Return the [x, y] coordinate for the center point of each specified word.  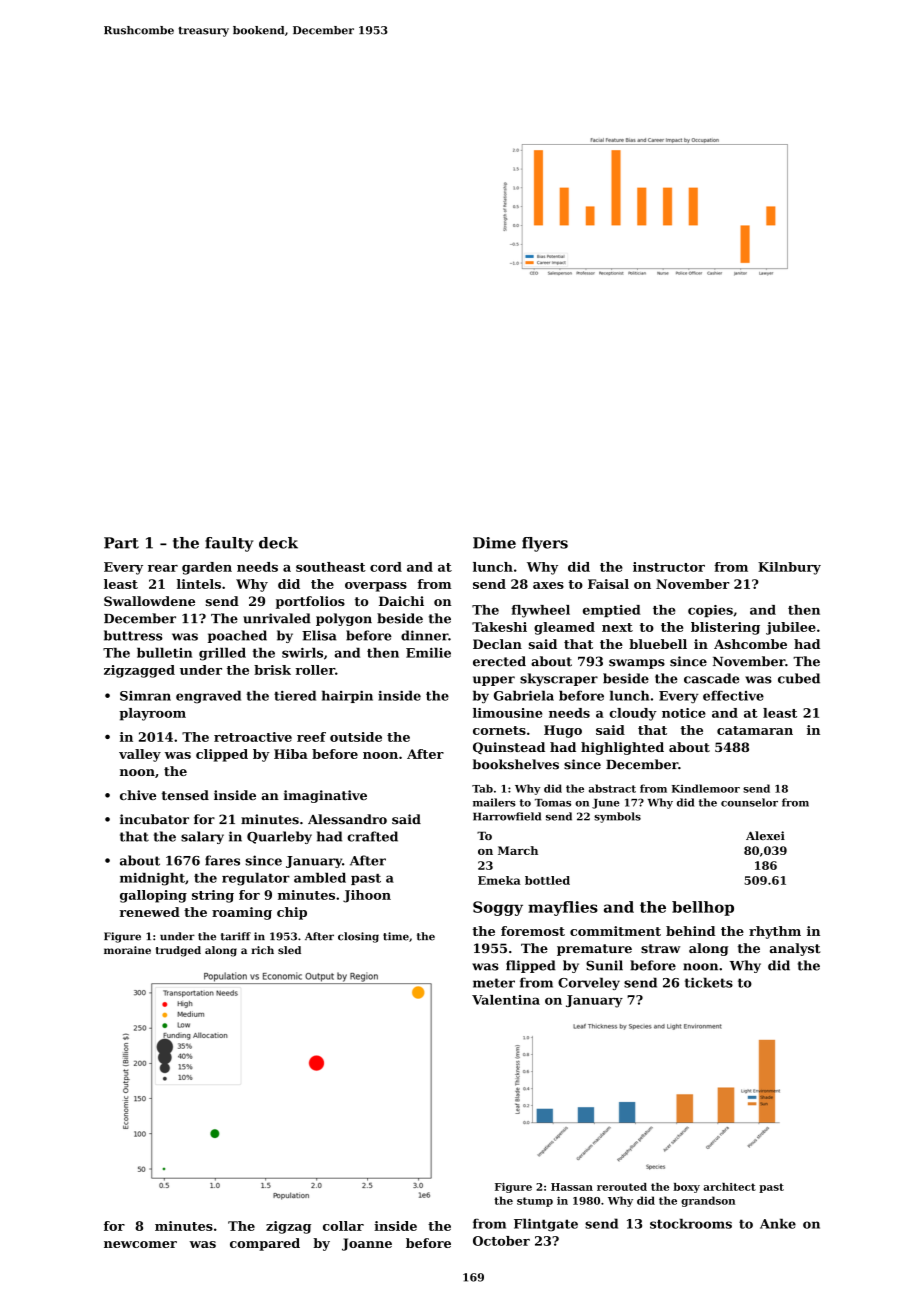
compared [265, 1244]
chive [138, 795]
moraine [127, 950]
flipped [531, 966]
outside [356, 737]
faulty [229, 544]
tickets [709, 982]
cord [386, 567]
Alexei [765, 835]
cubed [799, 678]
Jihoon [367, 896]
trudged [178, 951]
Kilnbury [789, 568]
